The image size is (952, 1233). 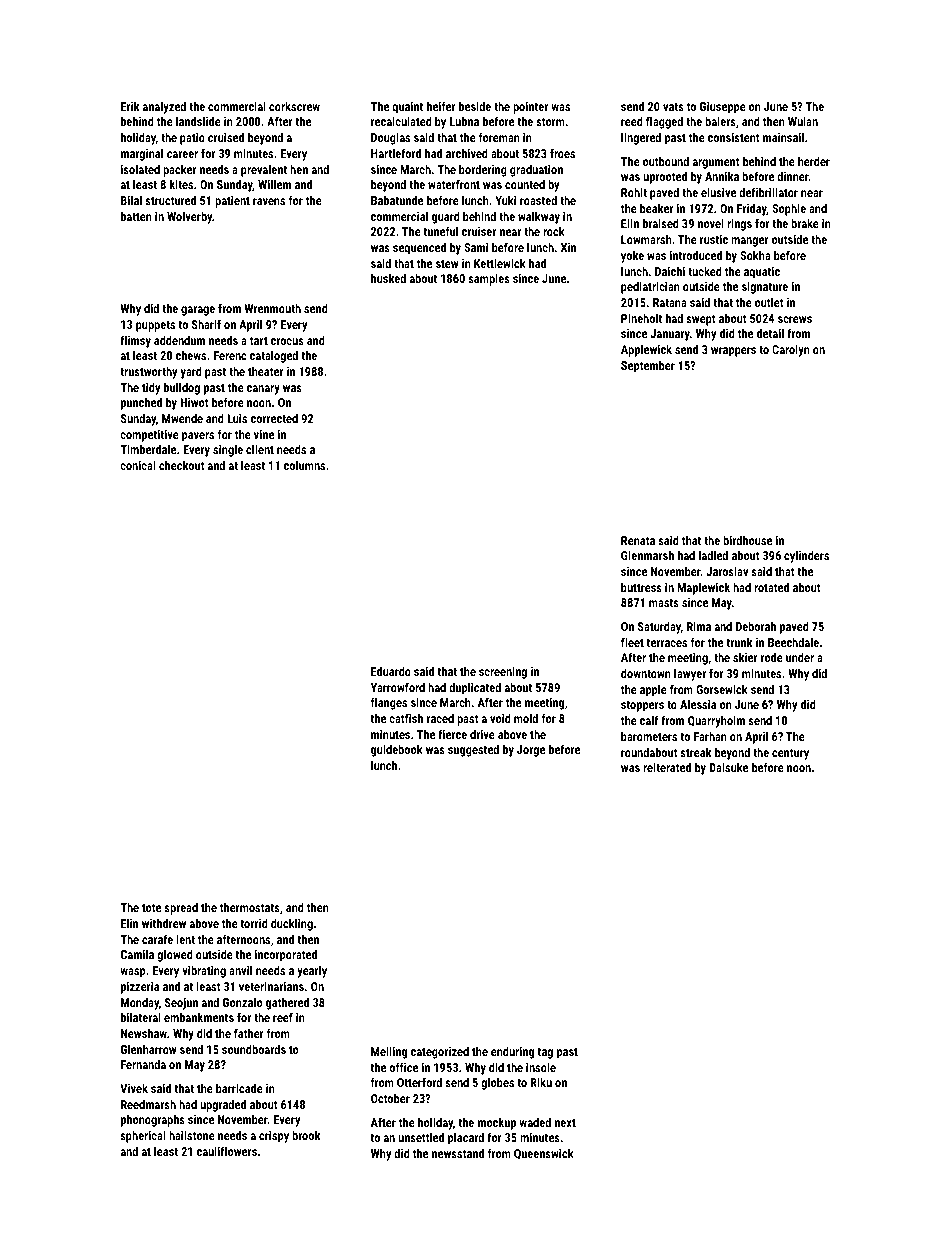 What do you see at coordinates (227, 1151) in the screenshot?
I see `cauliflowers` at bounding box center [227, 1151].
